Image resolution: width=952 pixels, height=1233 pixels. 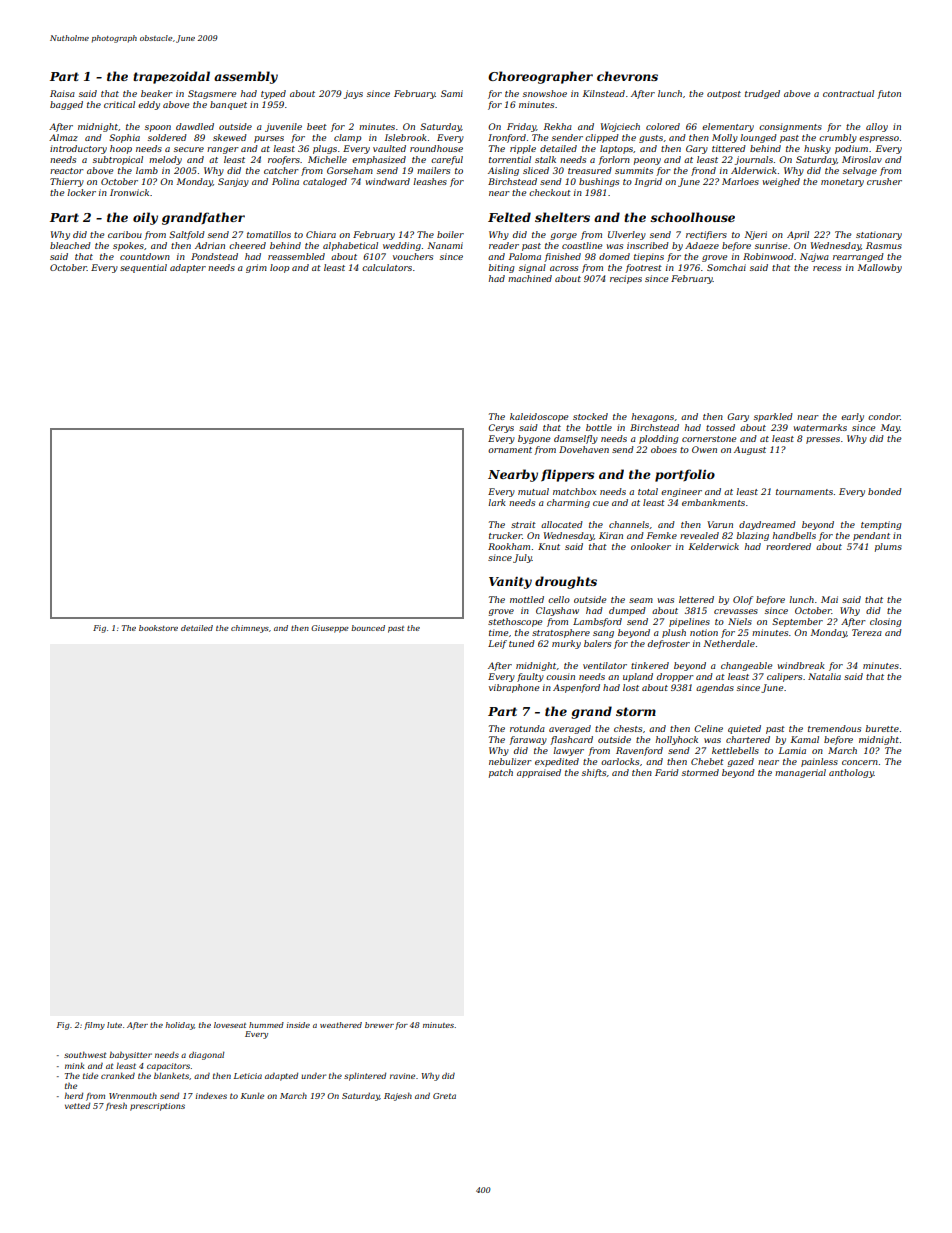 I want to click on across, so click(x=564, y=268).
